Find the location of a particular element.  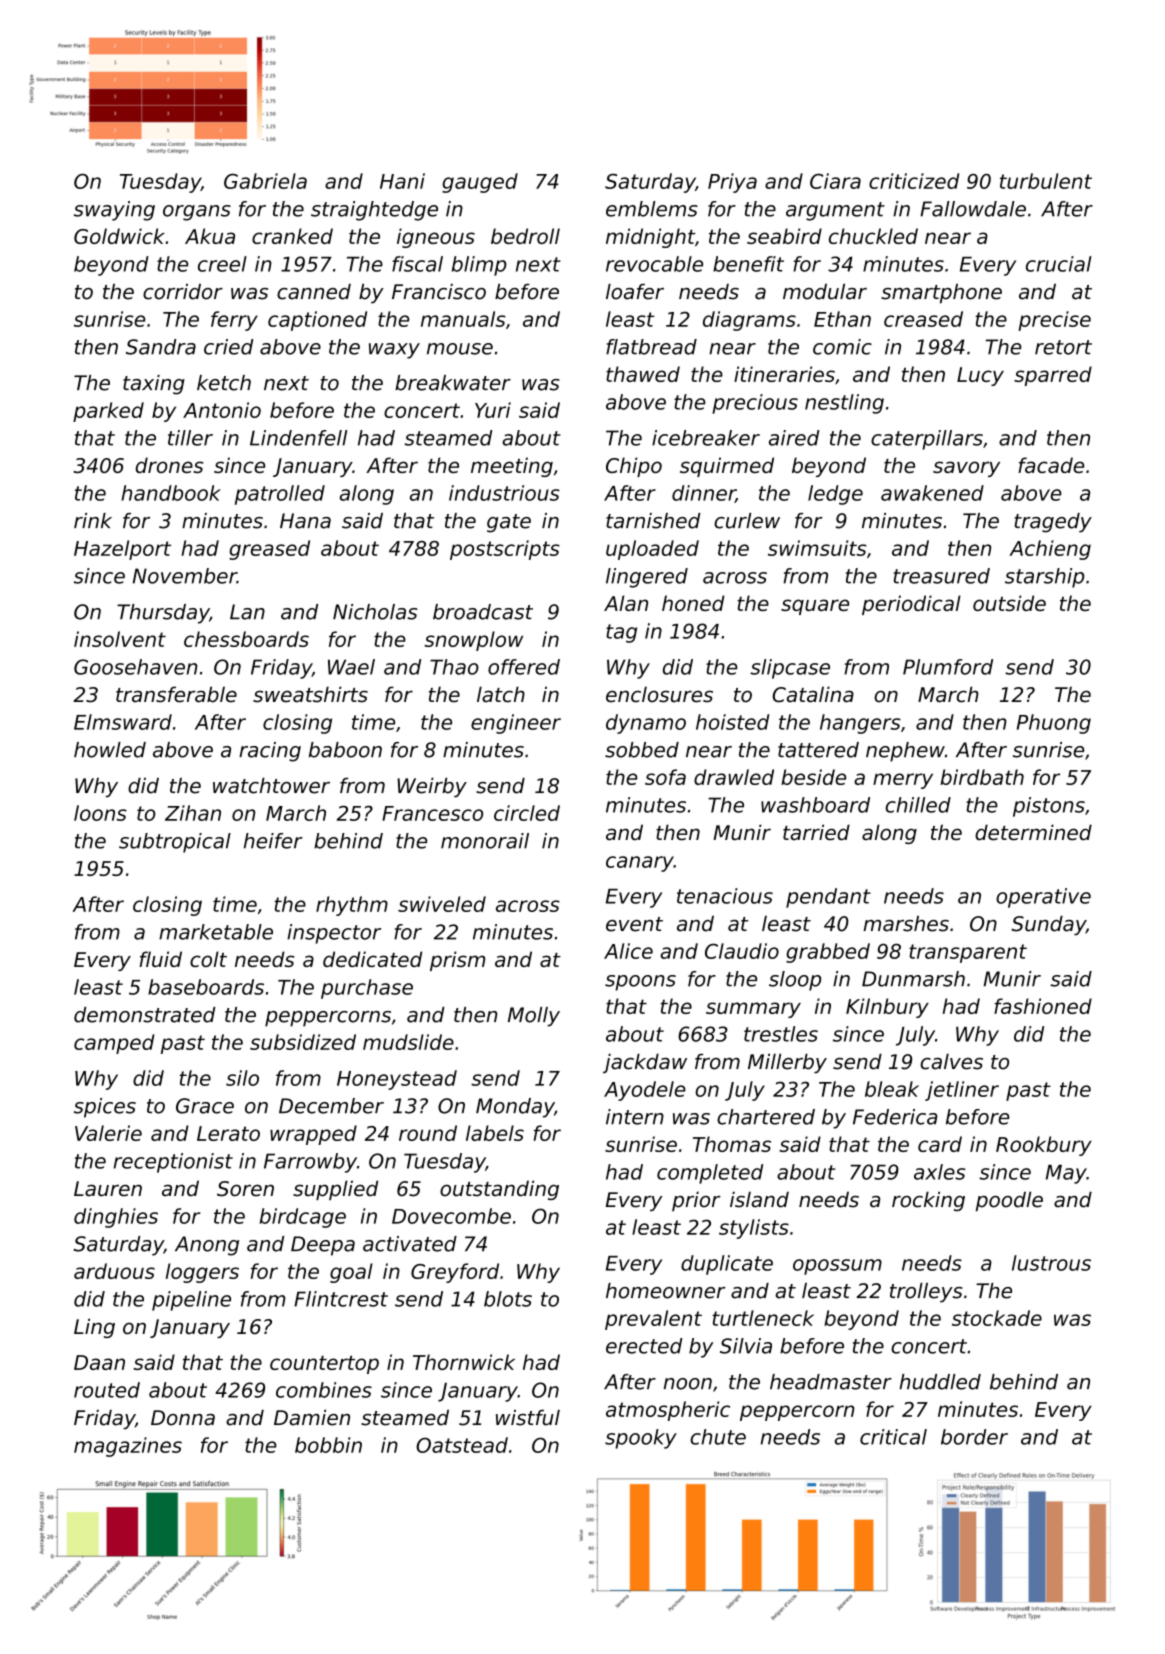

cried is located at coordinates (229, 347).
